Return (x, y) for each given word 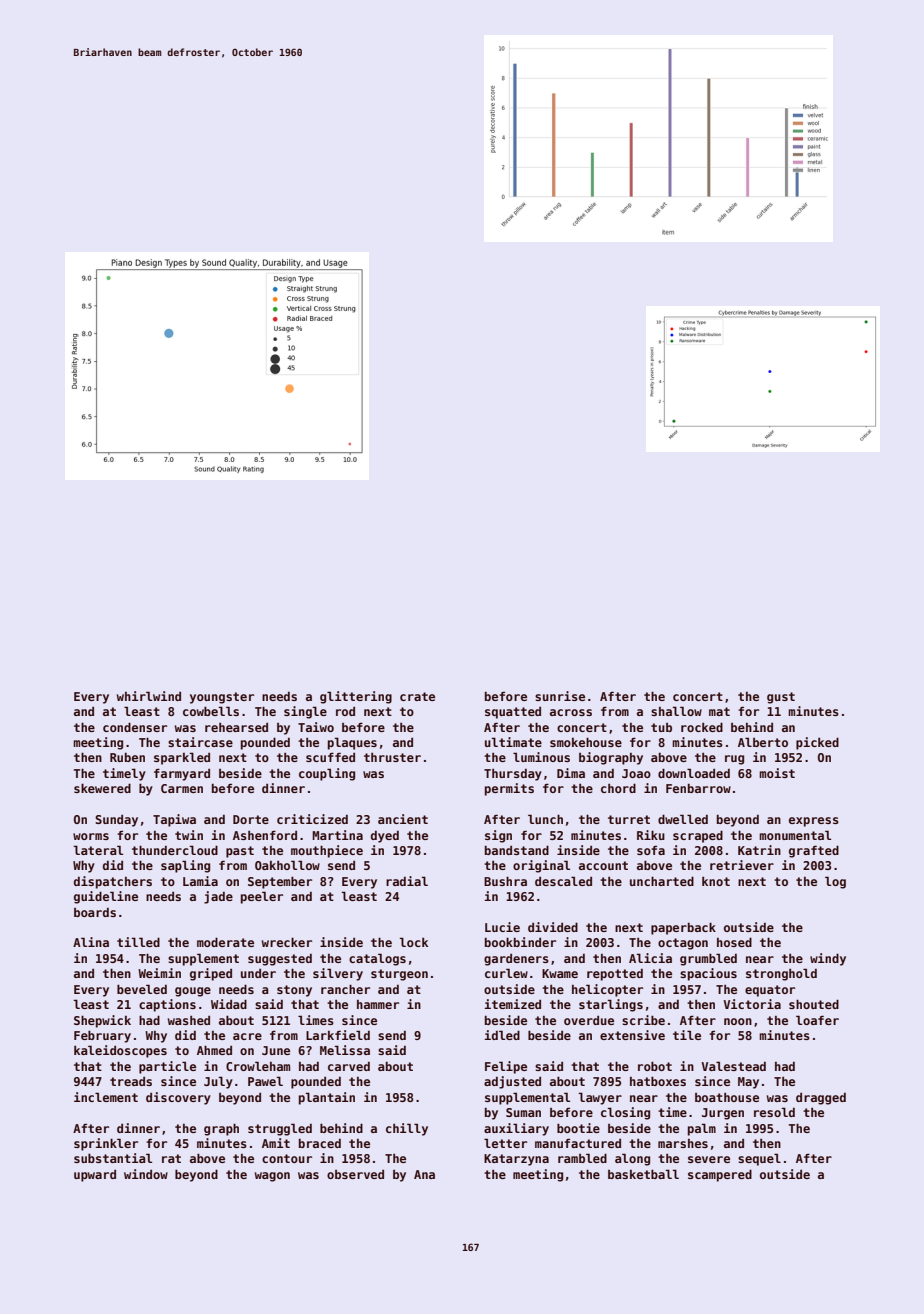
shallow (676, 711)
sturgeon (399, 975)
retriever (742, 865)
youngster (222, 698)
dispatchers (113, 882)
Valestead (733, 1066)
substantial (113, 1158)
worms (91, 836)
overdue (589, 1020)
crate (417, 696)
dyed (385, 837)
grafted (814, 851)
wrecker (287, 942)
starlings (611, 1005)
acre (247, 1036)
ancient (403, 819)
